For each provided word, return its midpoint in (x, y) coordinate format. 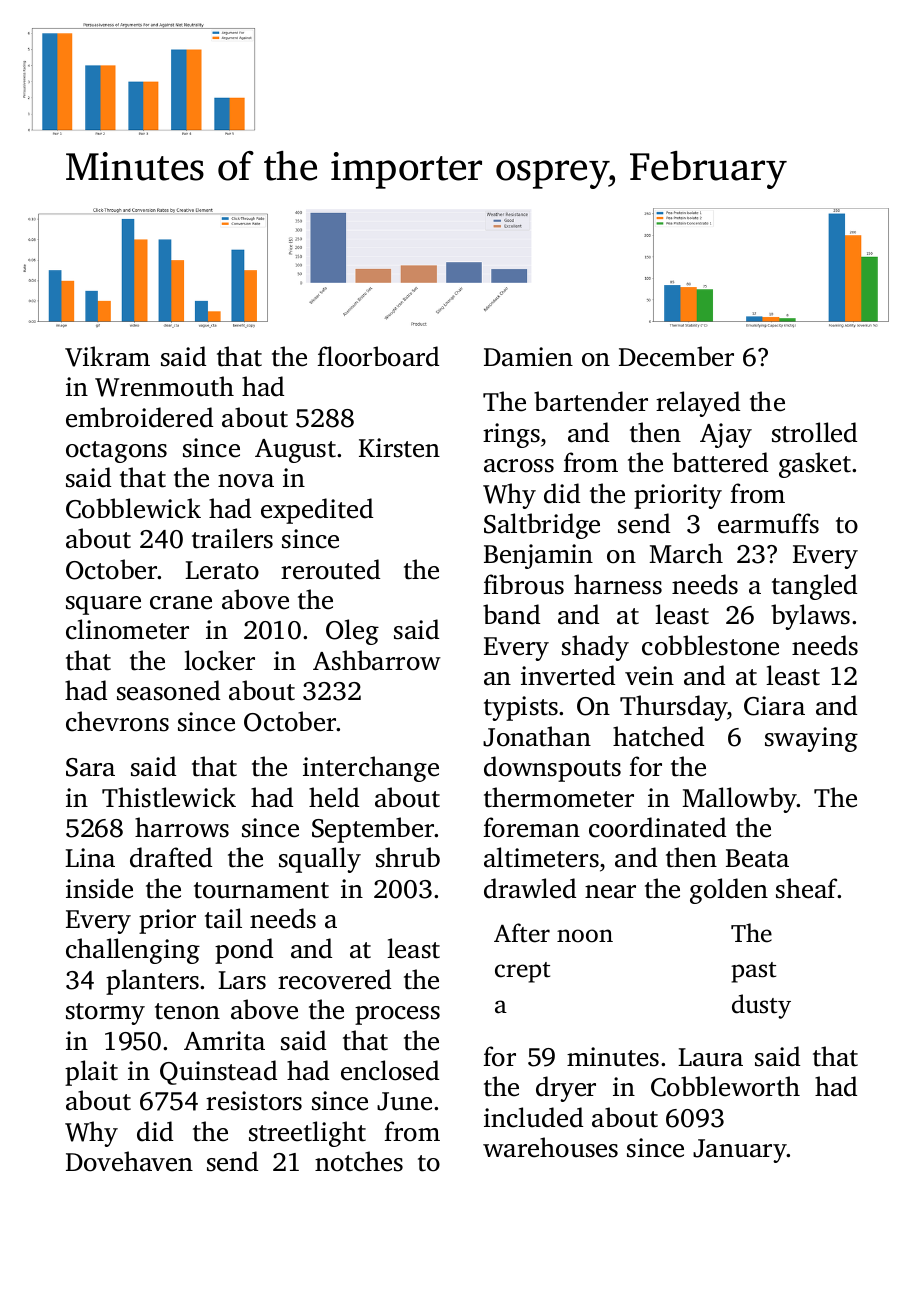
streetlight (307, 1134)
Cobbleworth (725, 1086)
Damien (528, 357)
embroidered (139, 417)
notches (359, 1161)
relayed (698, 404)
